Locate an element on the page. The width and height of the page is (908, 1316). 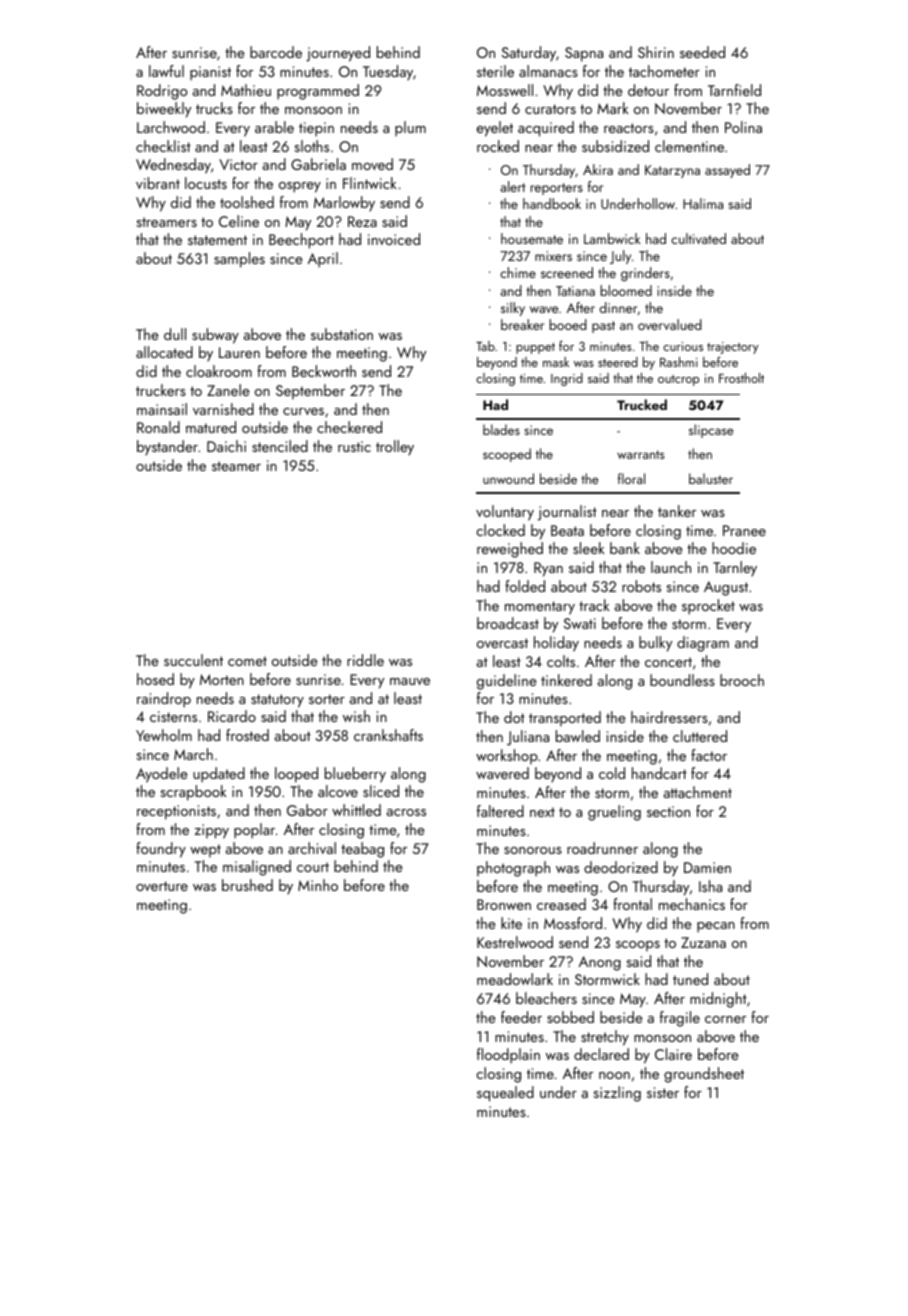
floodplain is located at coordinates (508, 1056).
